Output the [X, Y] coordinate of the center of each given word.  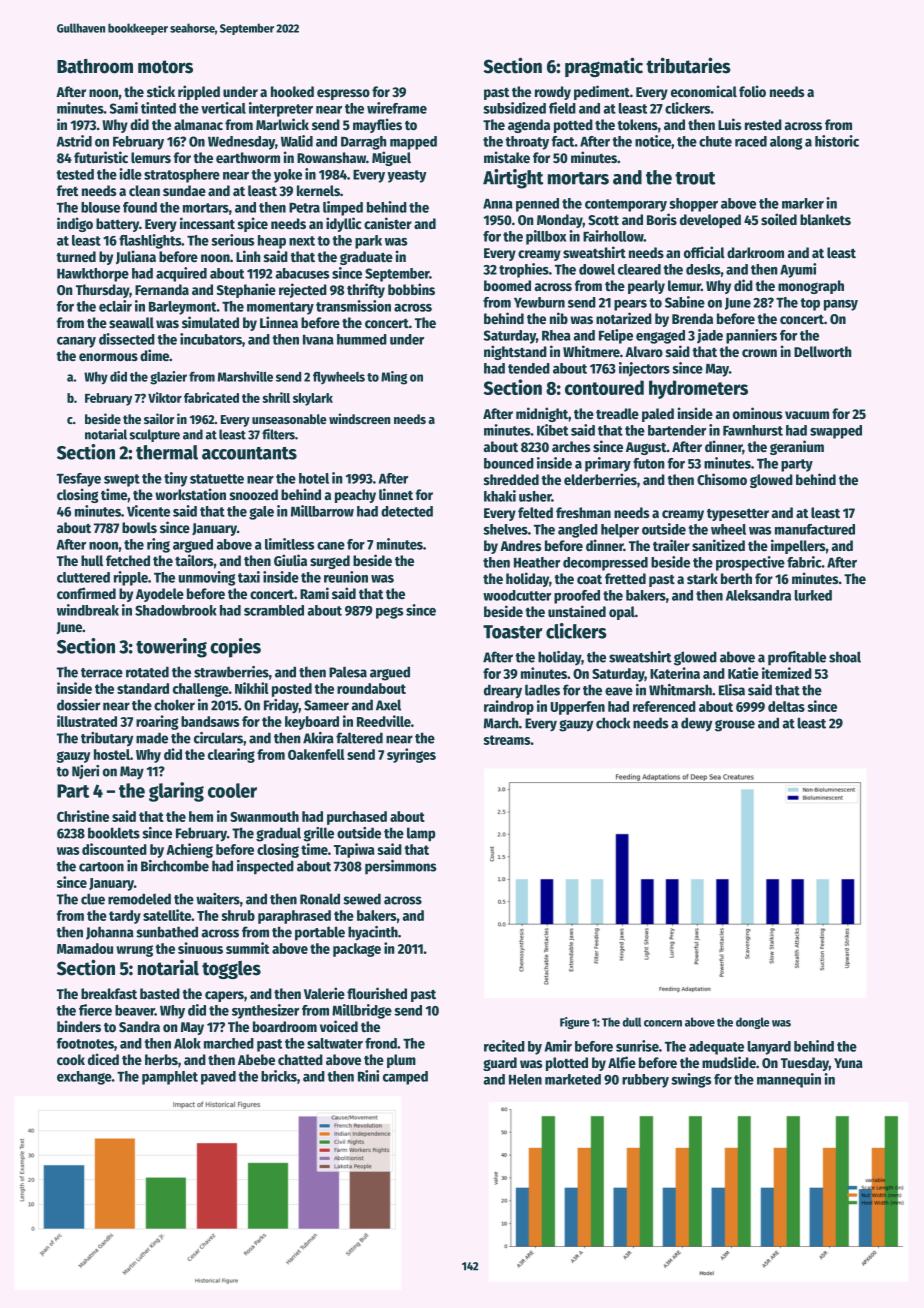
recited [504, 1046]
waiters [218, 899]
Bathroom [95, 66]
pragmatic [604, 67]
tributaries [688, 65]
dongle [753, 1023]
